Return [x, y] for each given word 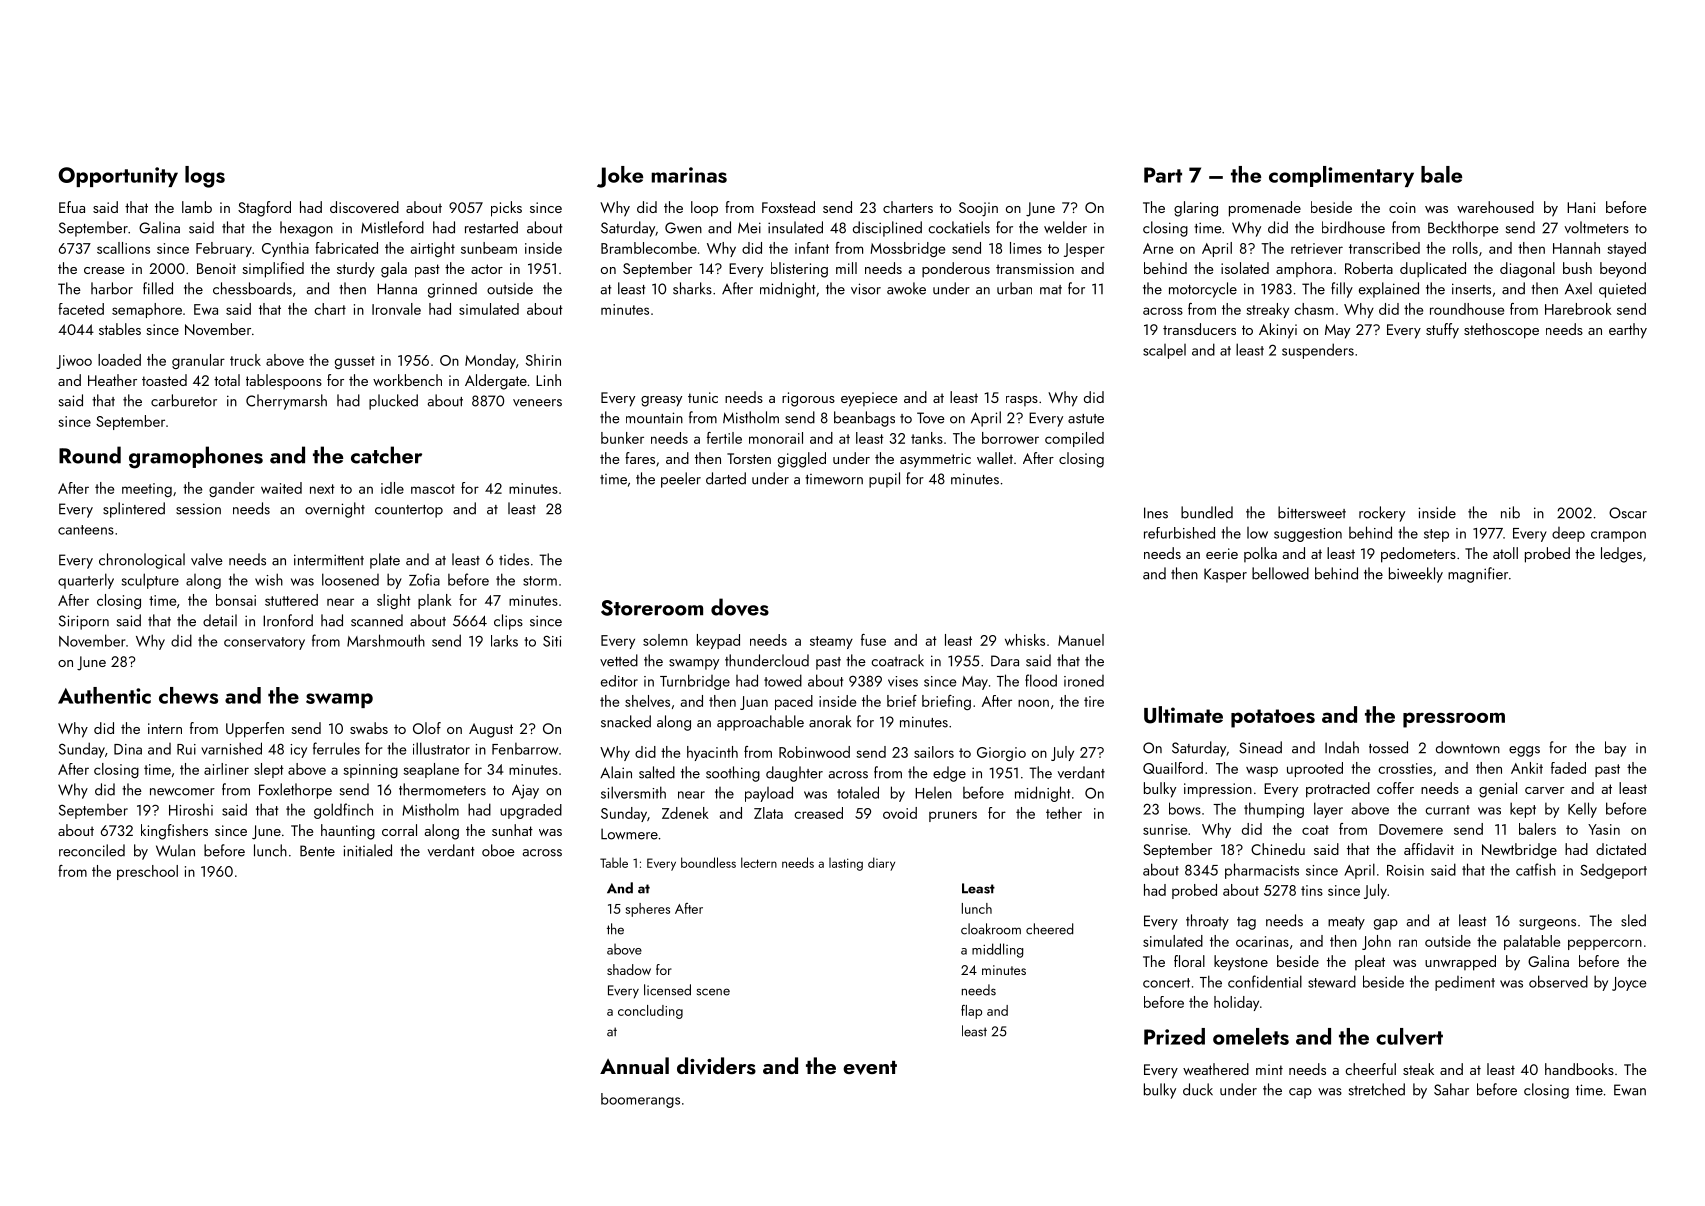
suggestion [1308, 535]
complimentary [1341, 176]
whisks [1025, 640]
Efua [72, 207]
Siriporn [84, 622]
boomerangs [640, 1100]
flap [971, 1012]
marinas [689, 175]
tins [1312, 890]
